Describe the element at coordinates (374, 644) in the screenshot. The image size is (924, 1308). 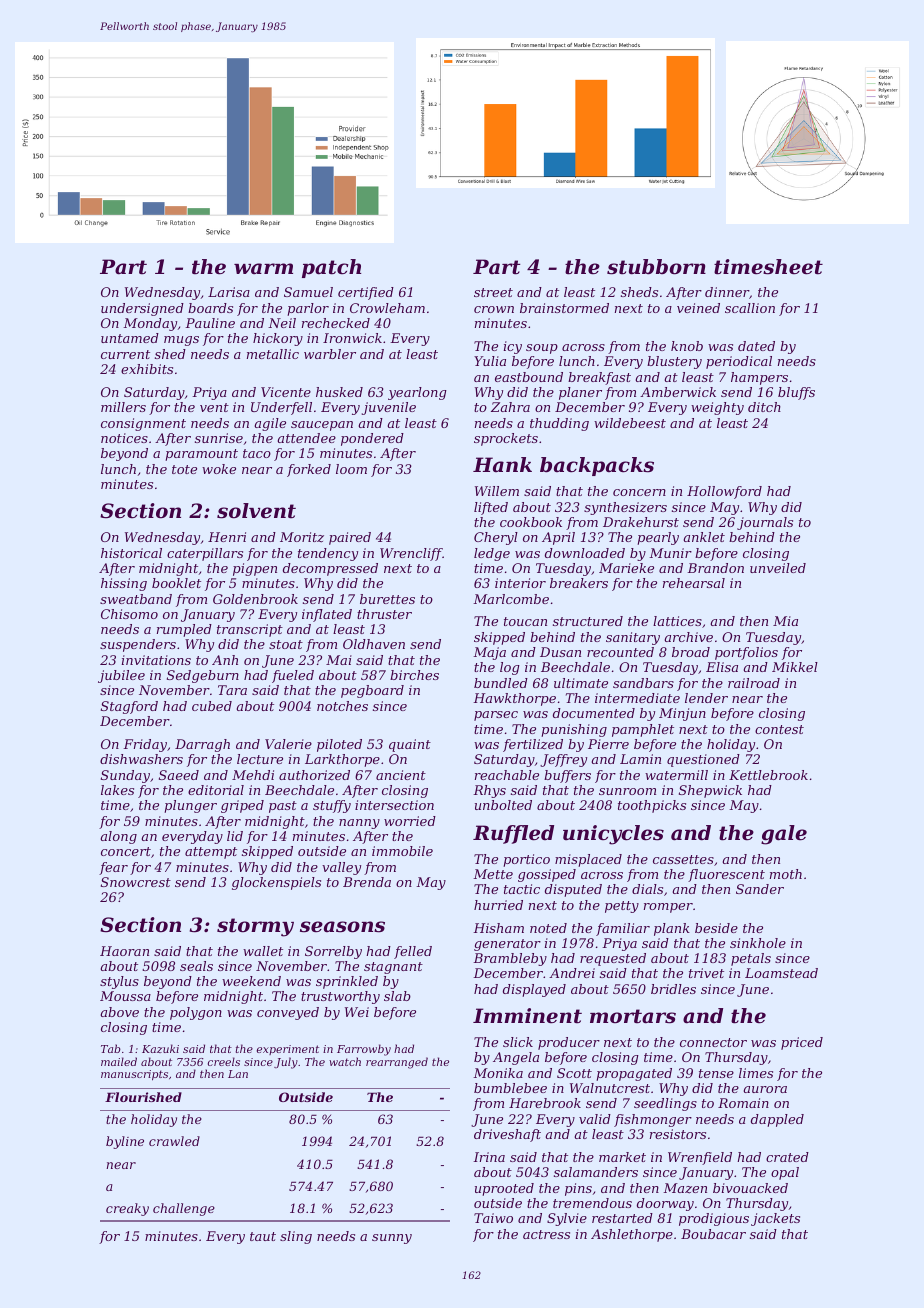
I see `Oldhaven` at that location.
